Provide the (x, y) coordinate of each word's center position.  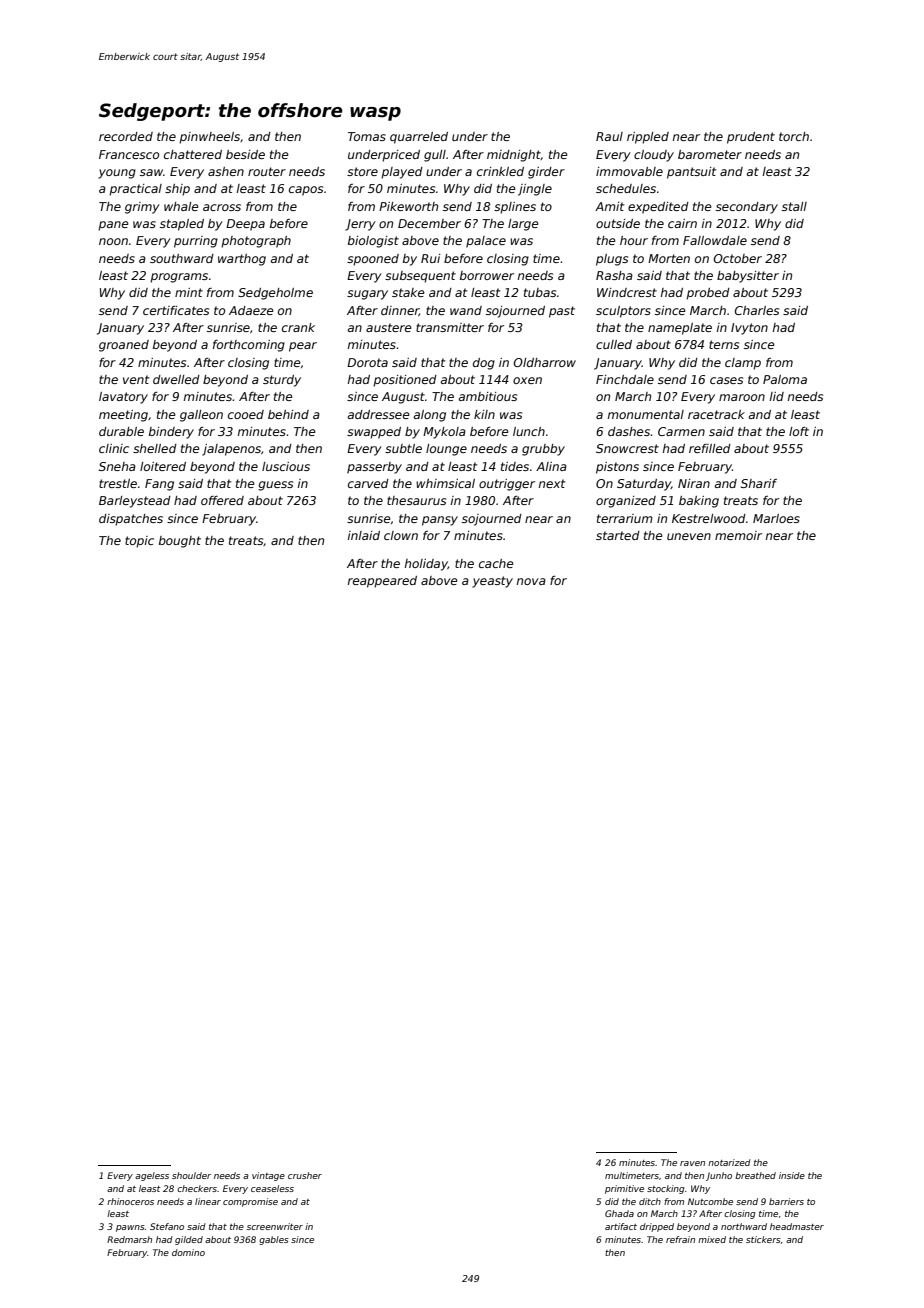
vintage (268, 1176)
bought (180, 542)
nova (531, 581)
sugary (367, 295)
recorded (126, 136)
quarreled (419, 138)
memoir (738, 535)
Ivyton (749, 329)
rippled (648, 138)
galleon (201, 416)
